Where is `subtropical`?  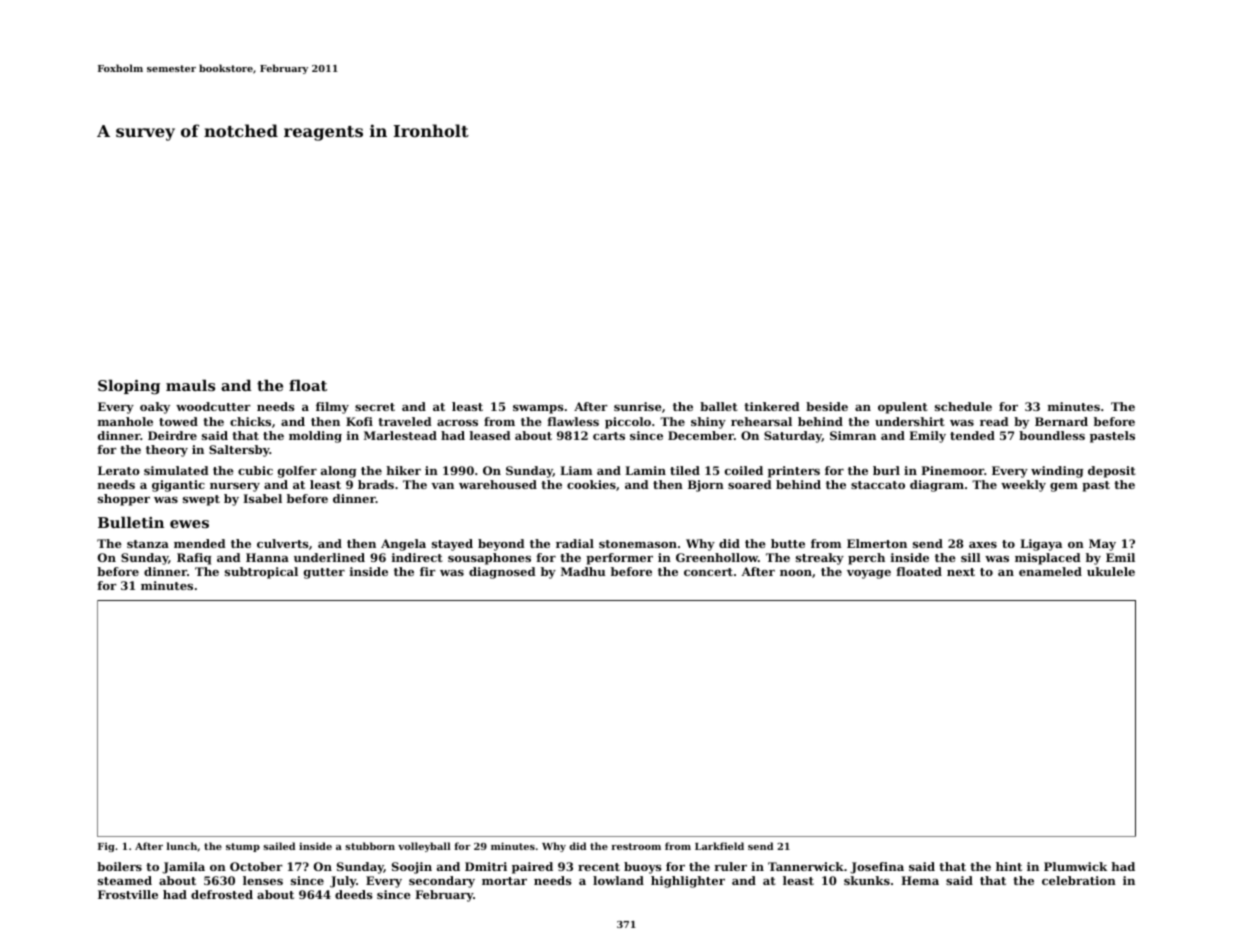 subtropical is located at coordinates (261, 573).
